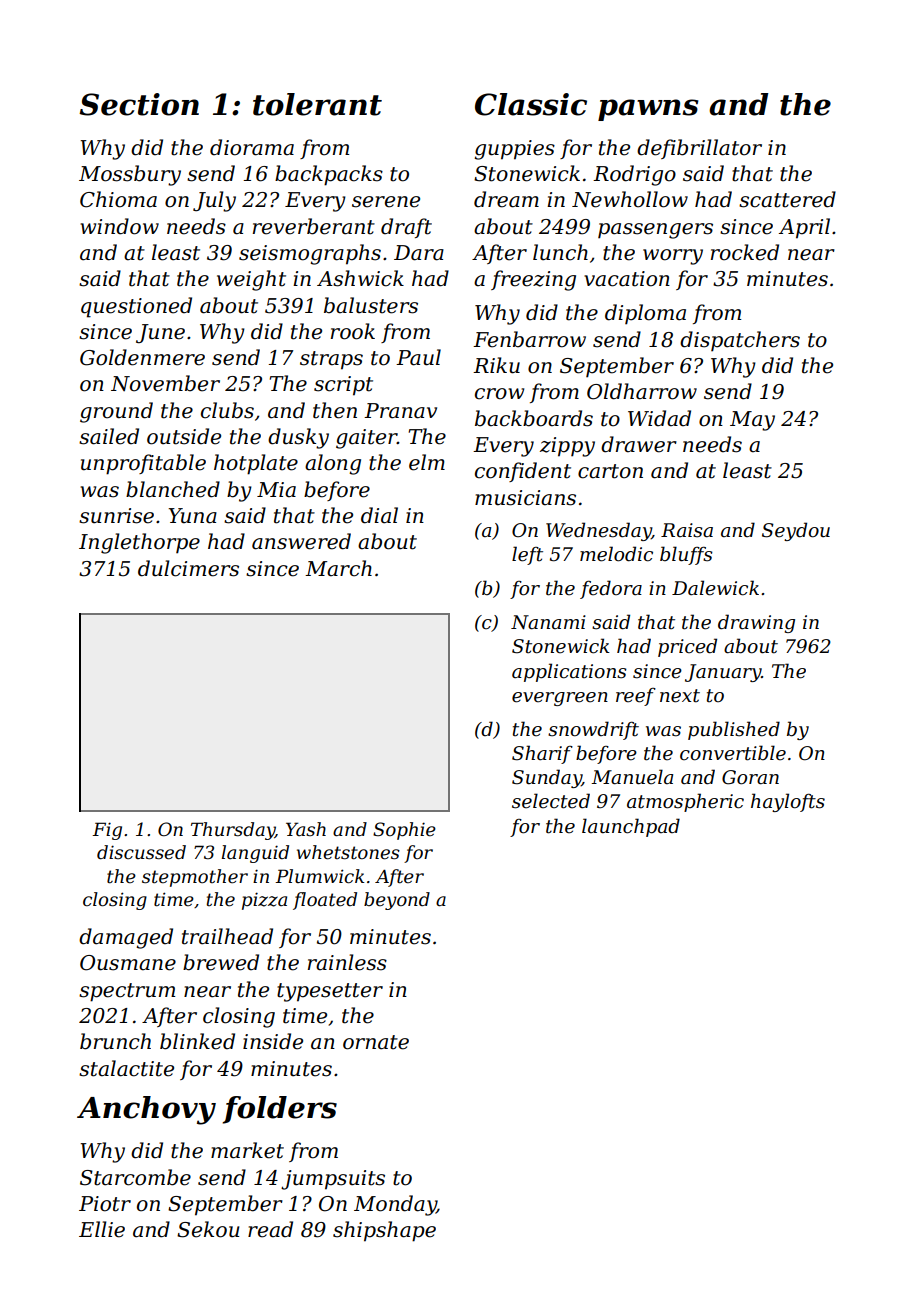 The height and width of the screenshot is (1314, 924). I want to click on Monday, so click(395, 1205).
